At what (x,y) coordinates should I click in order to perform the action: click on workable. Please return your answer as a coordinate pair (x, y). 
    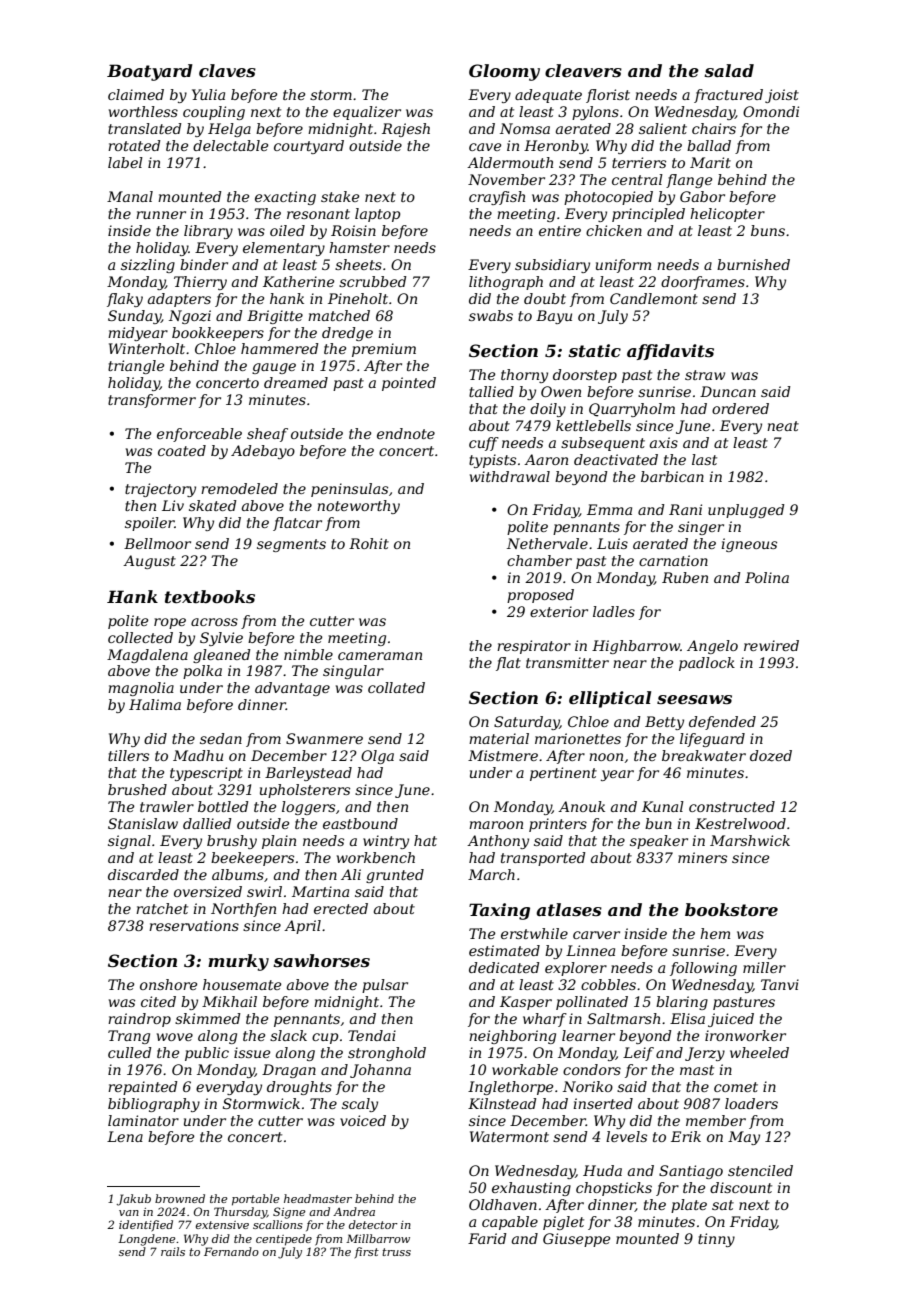
    Looking at the image, I should click on (525, 1069).
